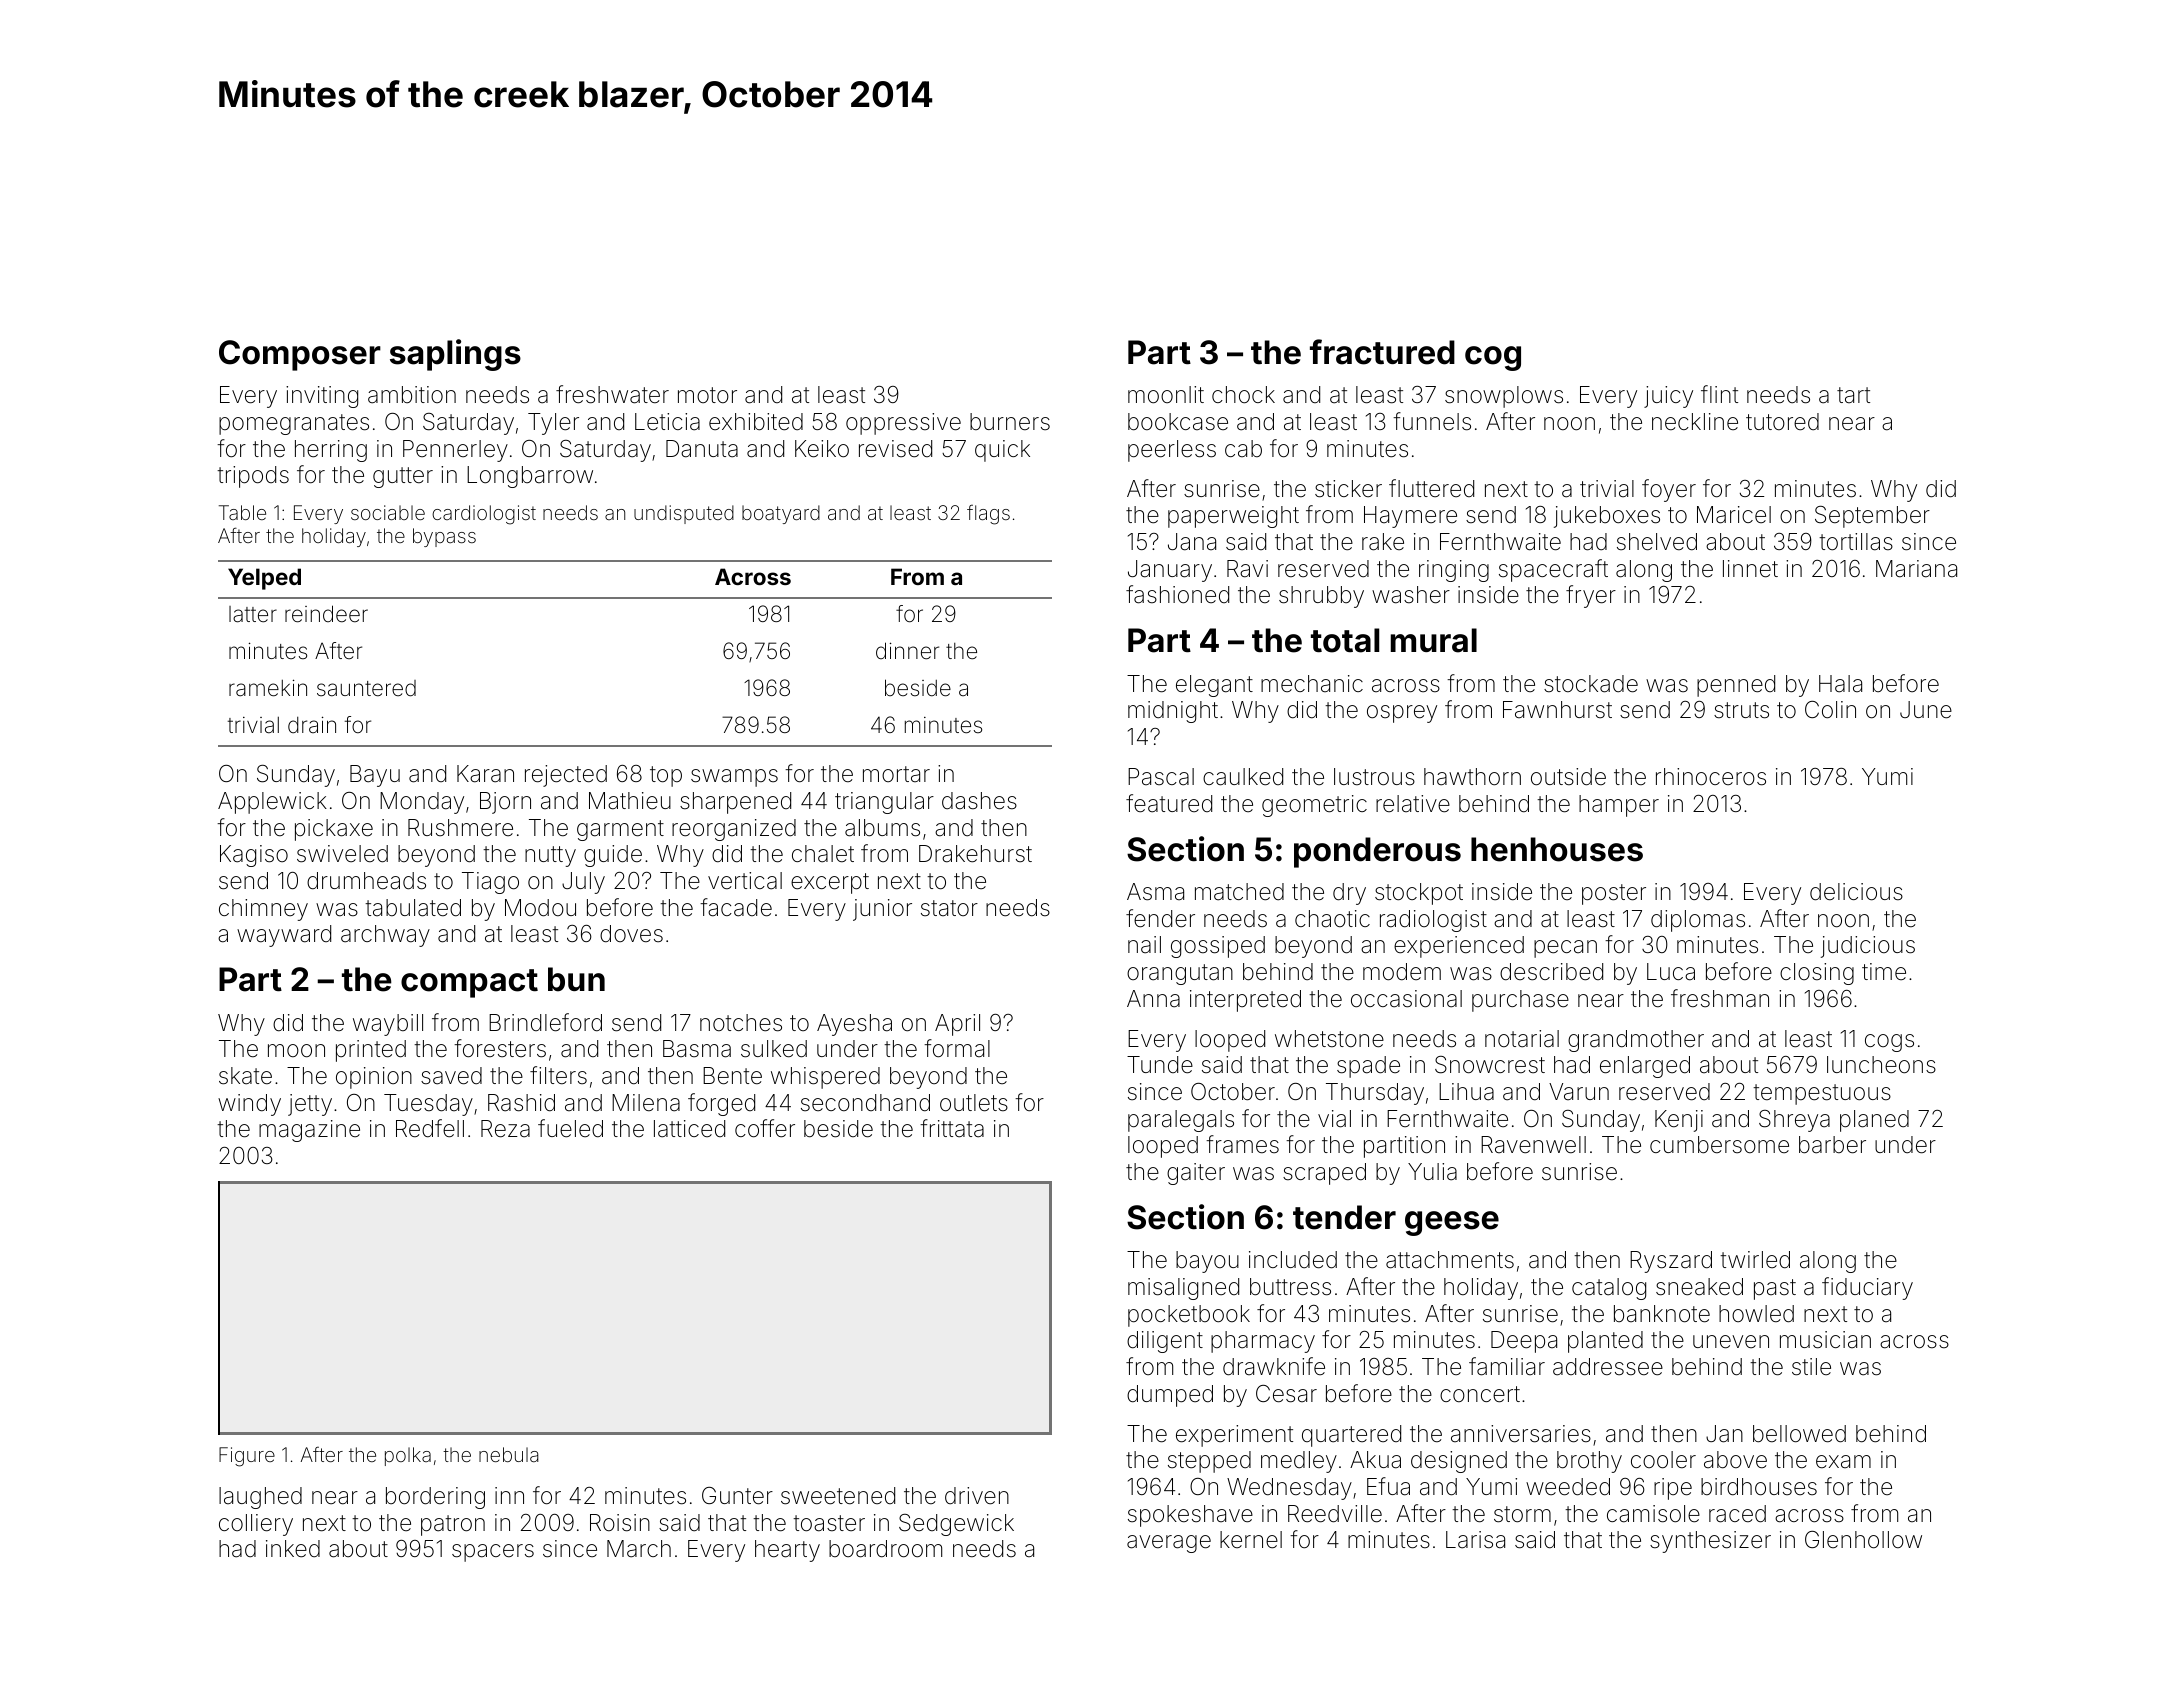 This page has width=2178, height=1683. I want to click on chimney, so click(263, 910).
